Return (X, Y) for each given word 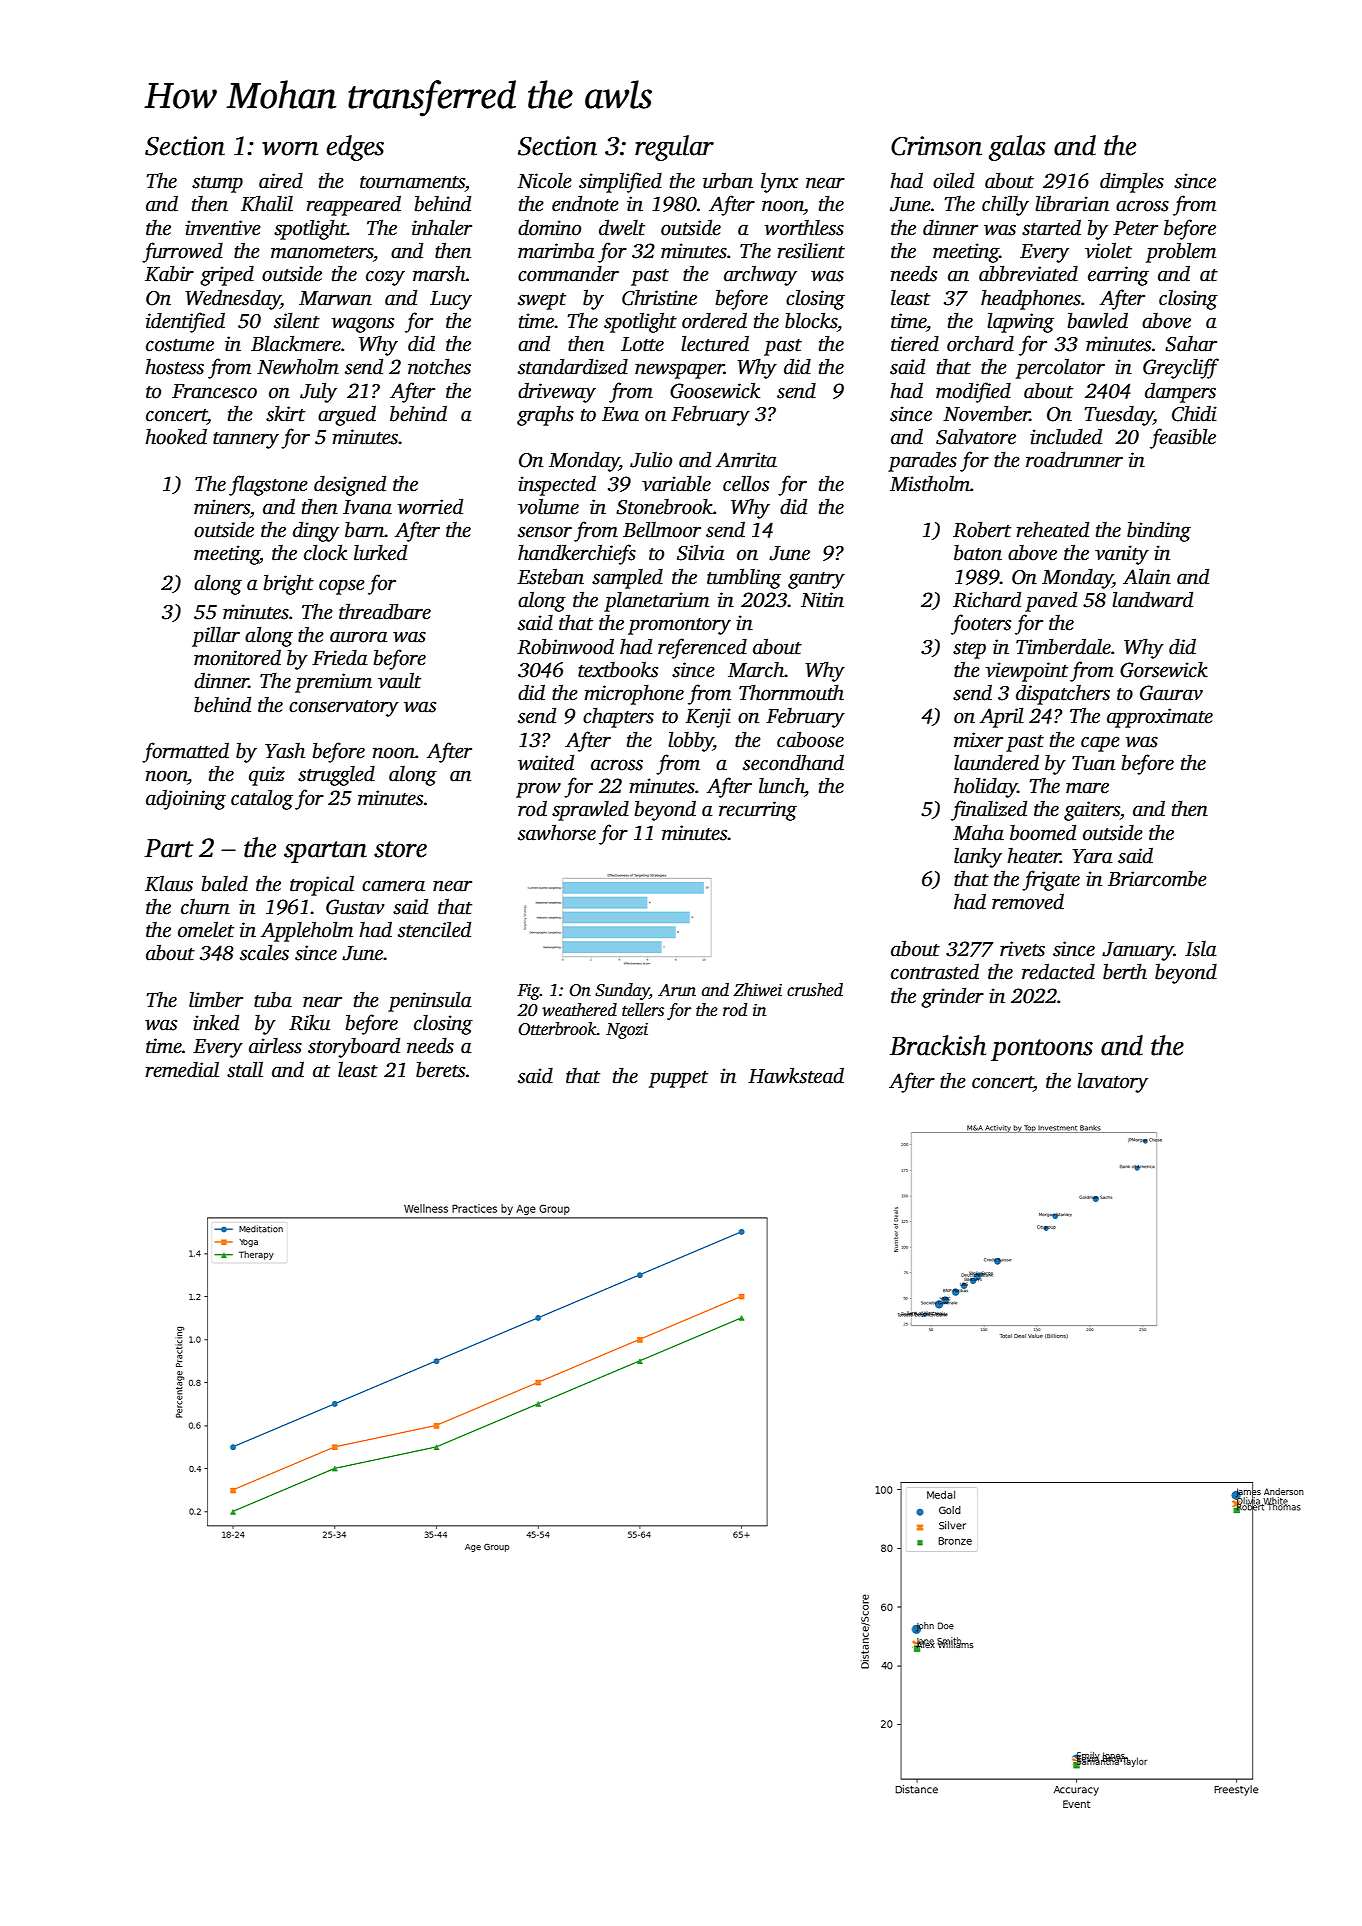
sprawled (590, 811)
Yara (1092, 856)
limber (216, 999)
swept (542, 301)
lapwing (1020, 322)
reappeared (353, 206)
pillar (216, 636)
